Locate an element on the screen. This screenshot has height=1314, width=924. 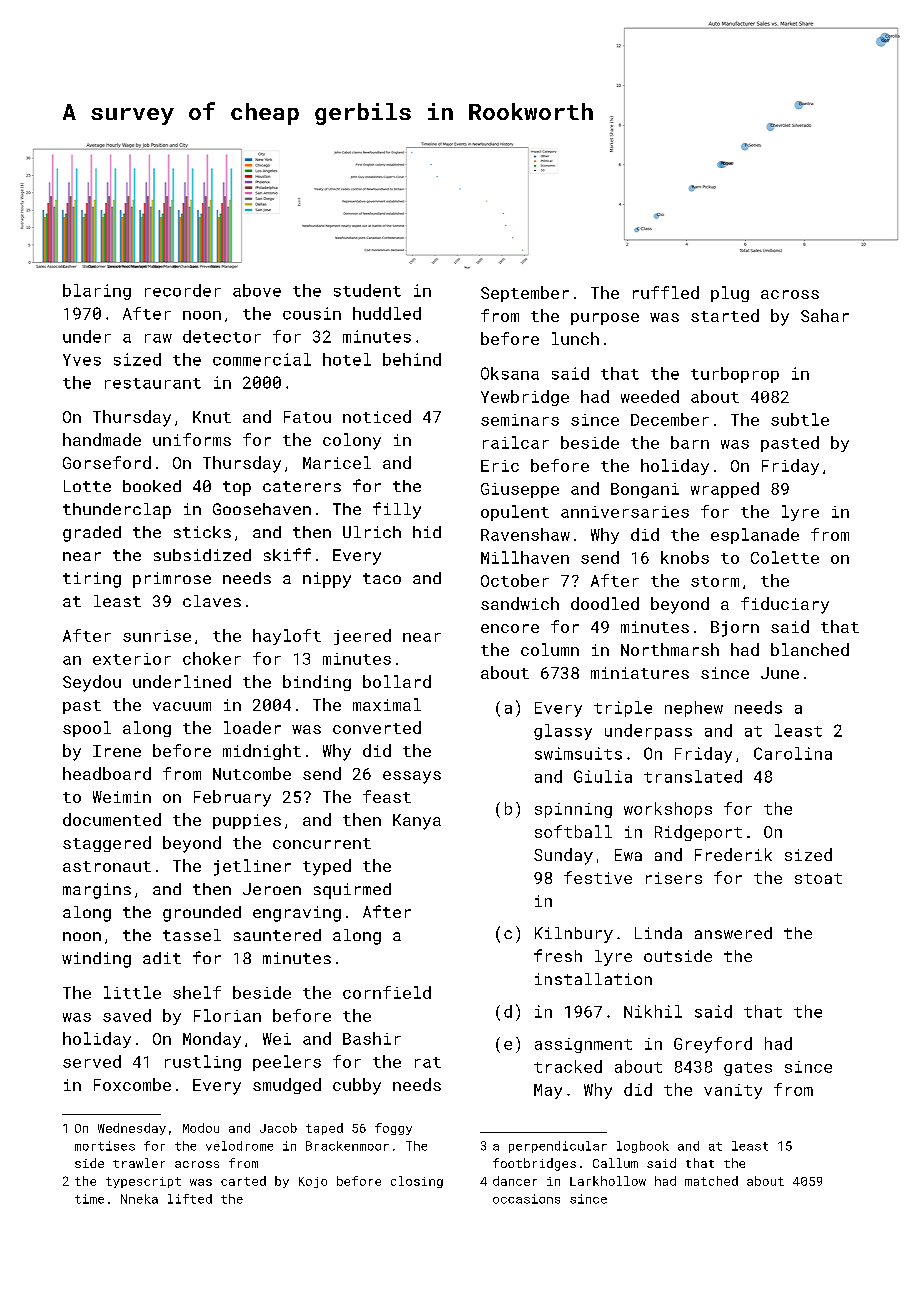
vacuum is located at coordinates (182, 706).
